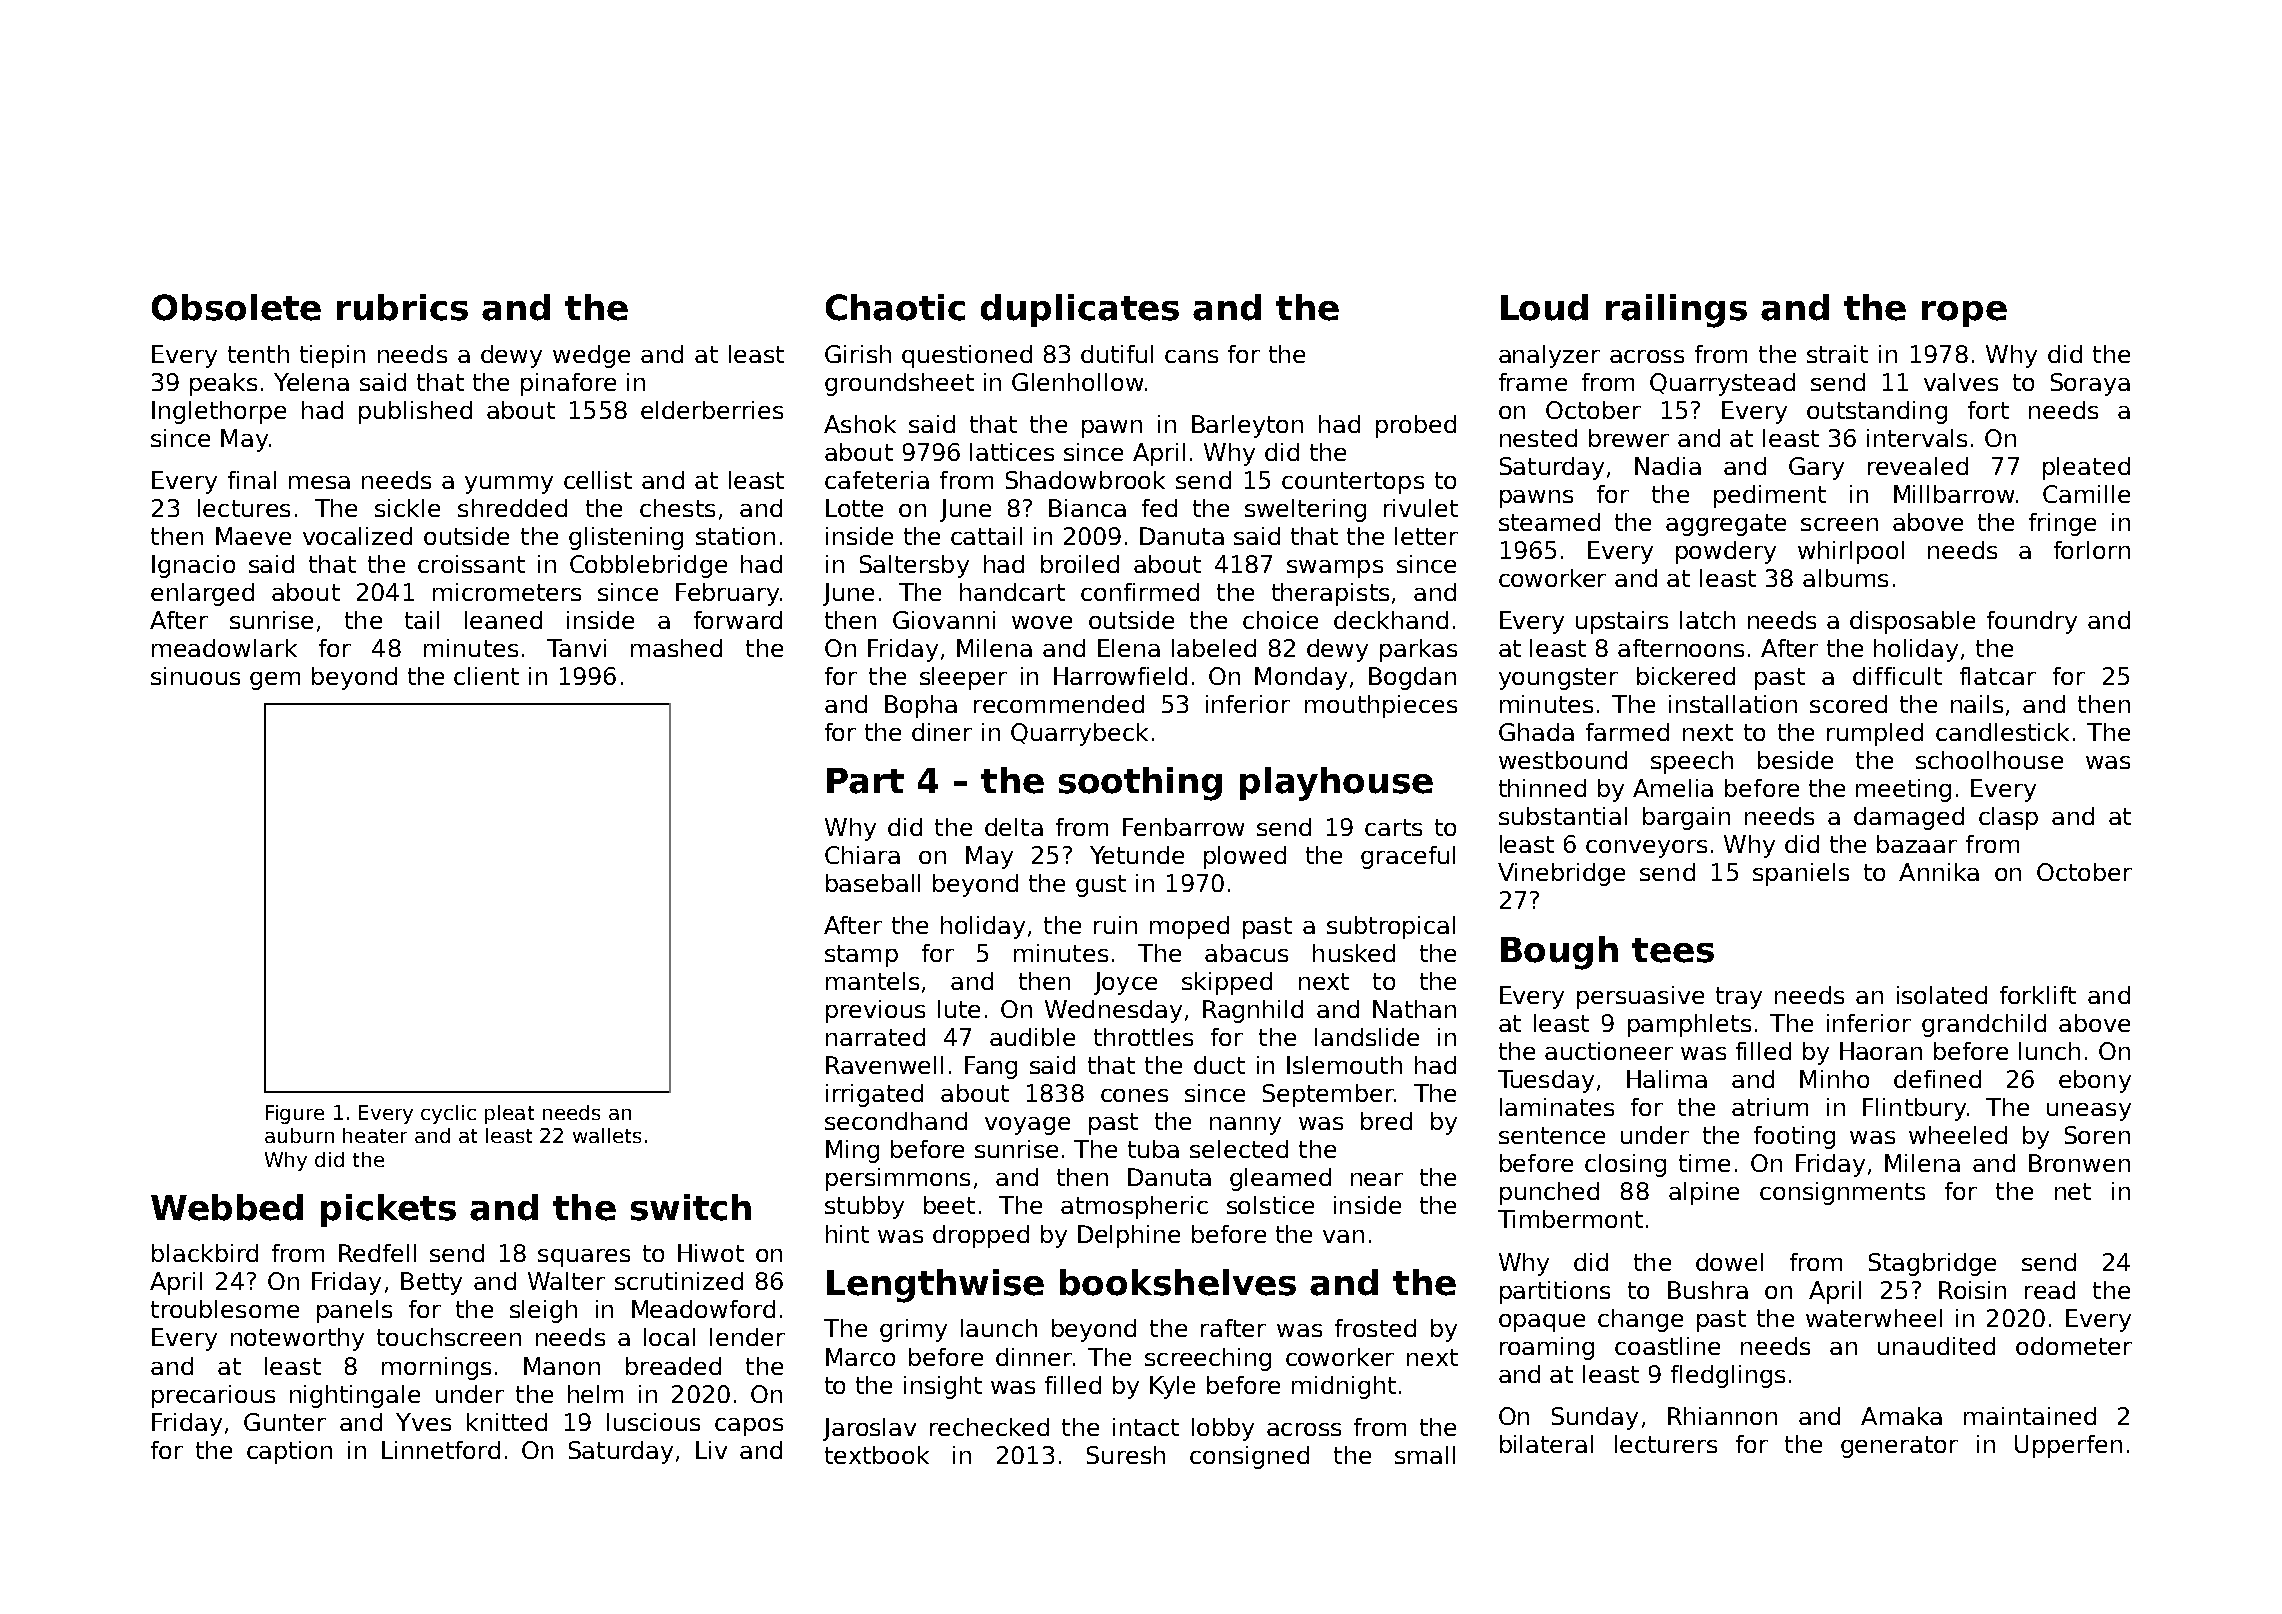 This page has width=2282, height=1614. I want to click on Roisin, so click(1972, 1290).
